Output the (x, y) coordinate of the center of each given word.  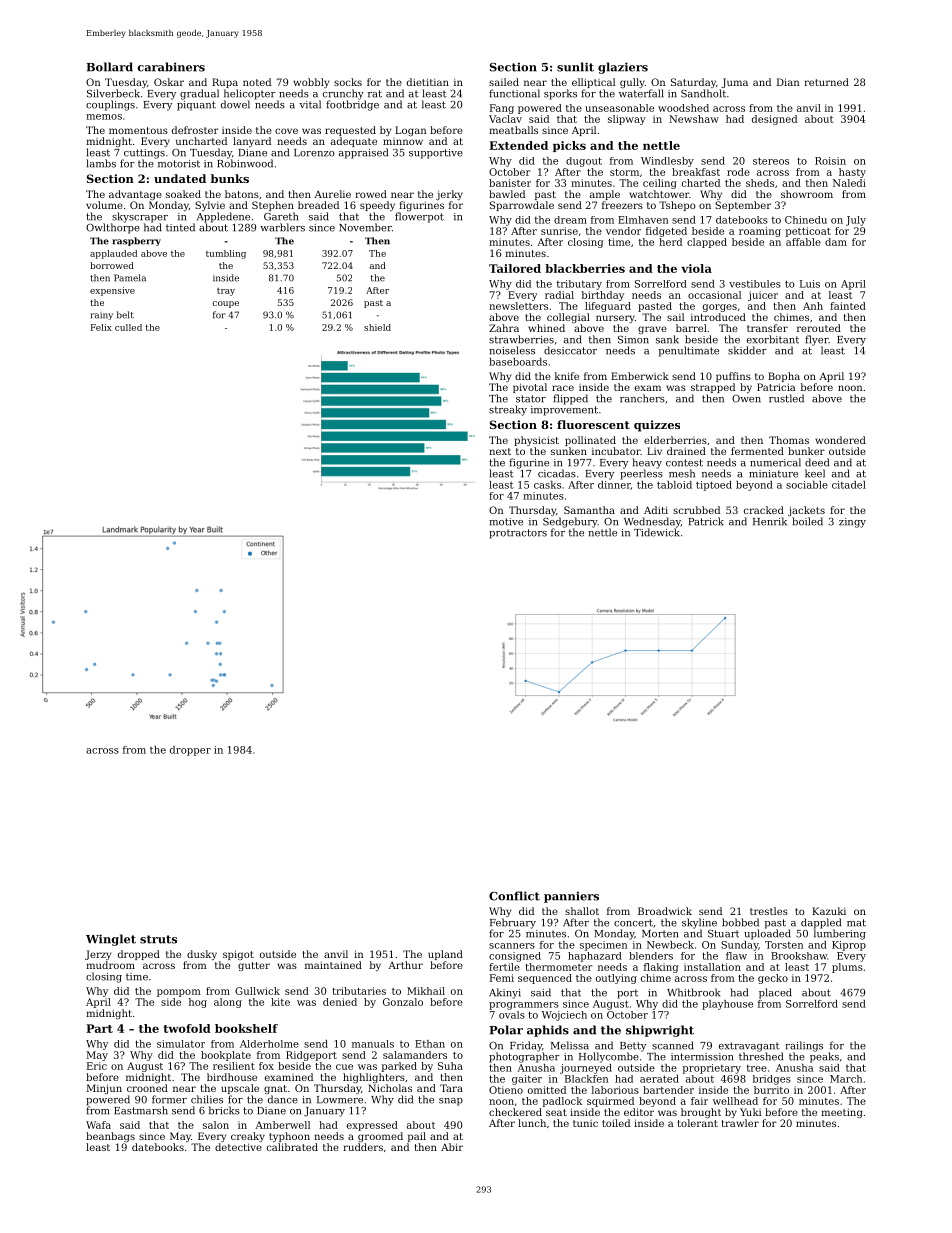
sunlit (575, 67)
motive (506, 522)
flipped (570, 399)
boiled (807, 521)
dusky (202, 955)
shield (377, 327)
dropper (190, 751)
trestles (769, 911)
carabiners (171, 67)
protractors (518, 534)
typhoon (289, 1137)
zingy (852, 523)
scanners (512, 946)
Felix (101, 327)
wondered (840, 440)
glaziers (623, 68)
